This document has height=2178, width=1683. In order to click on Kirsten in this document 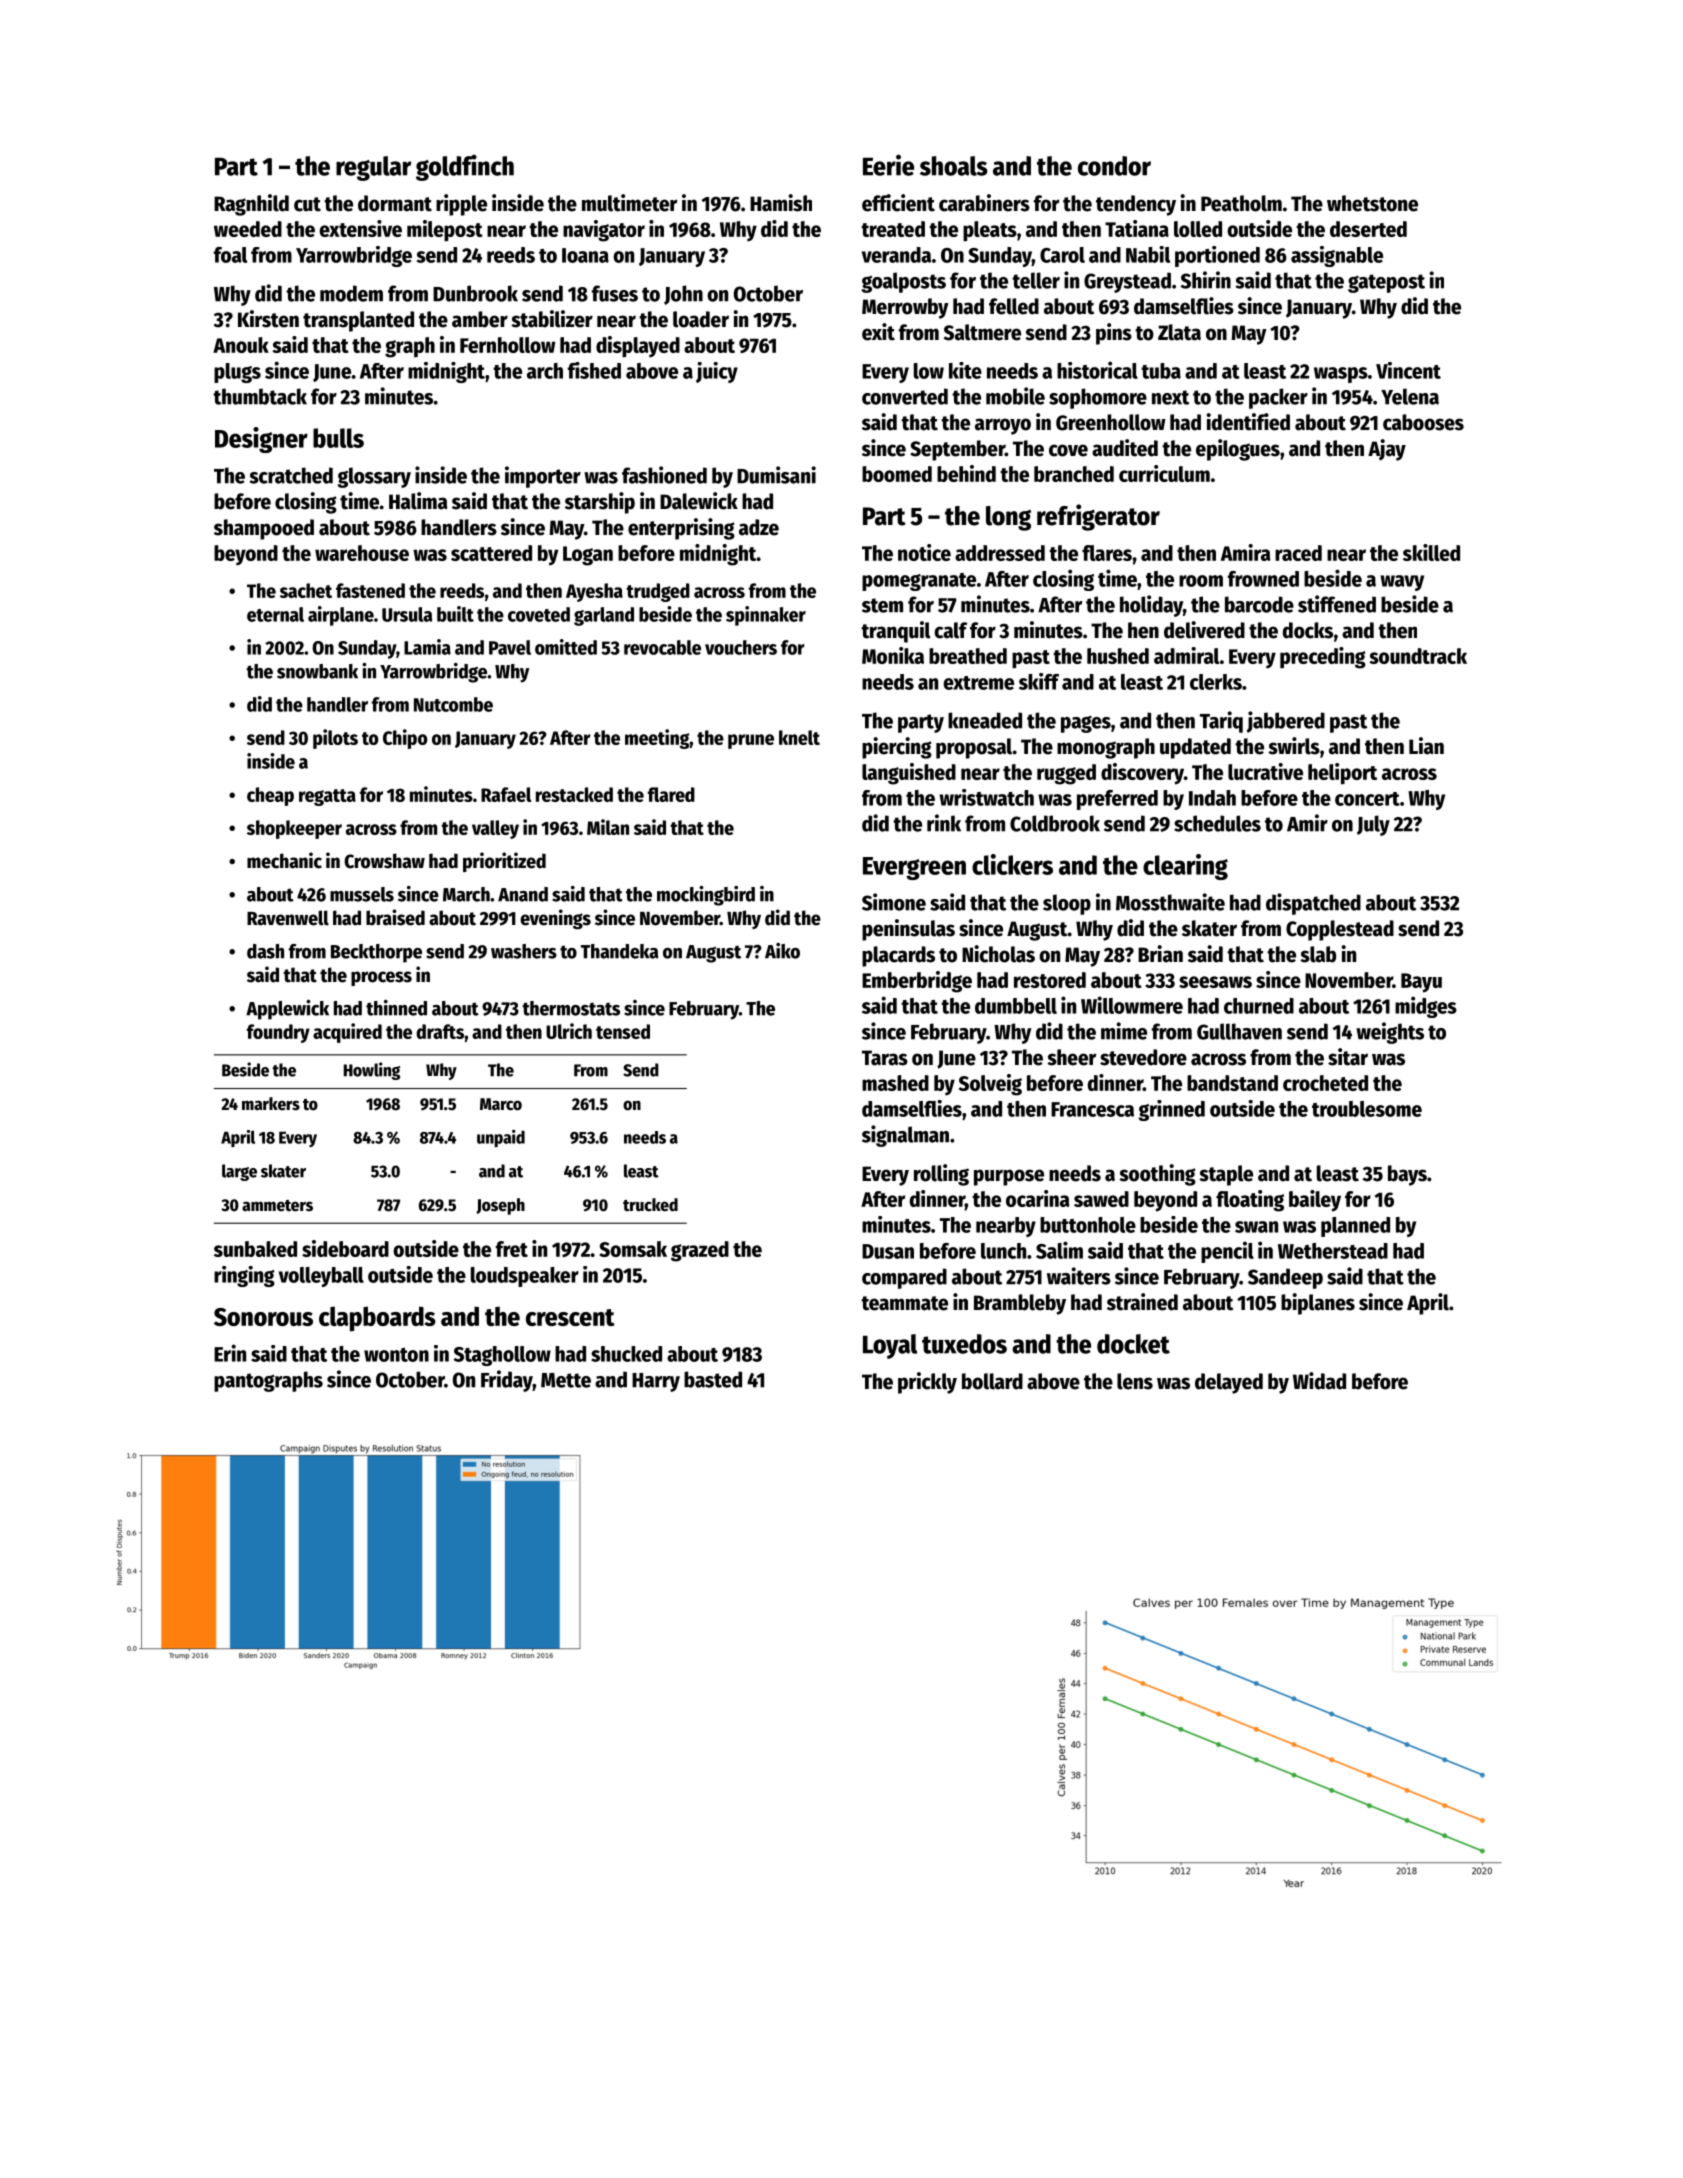, I will do `click(268, 319)`.
